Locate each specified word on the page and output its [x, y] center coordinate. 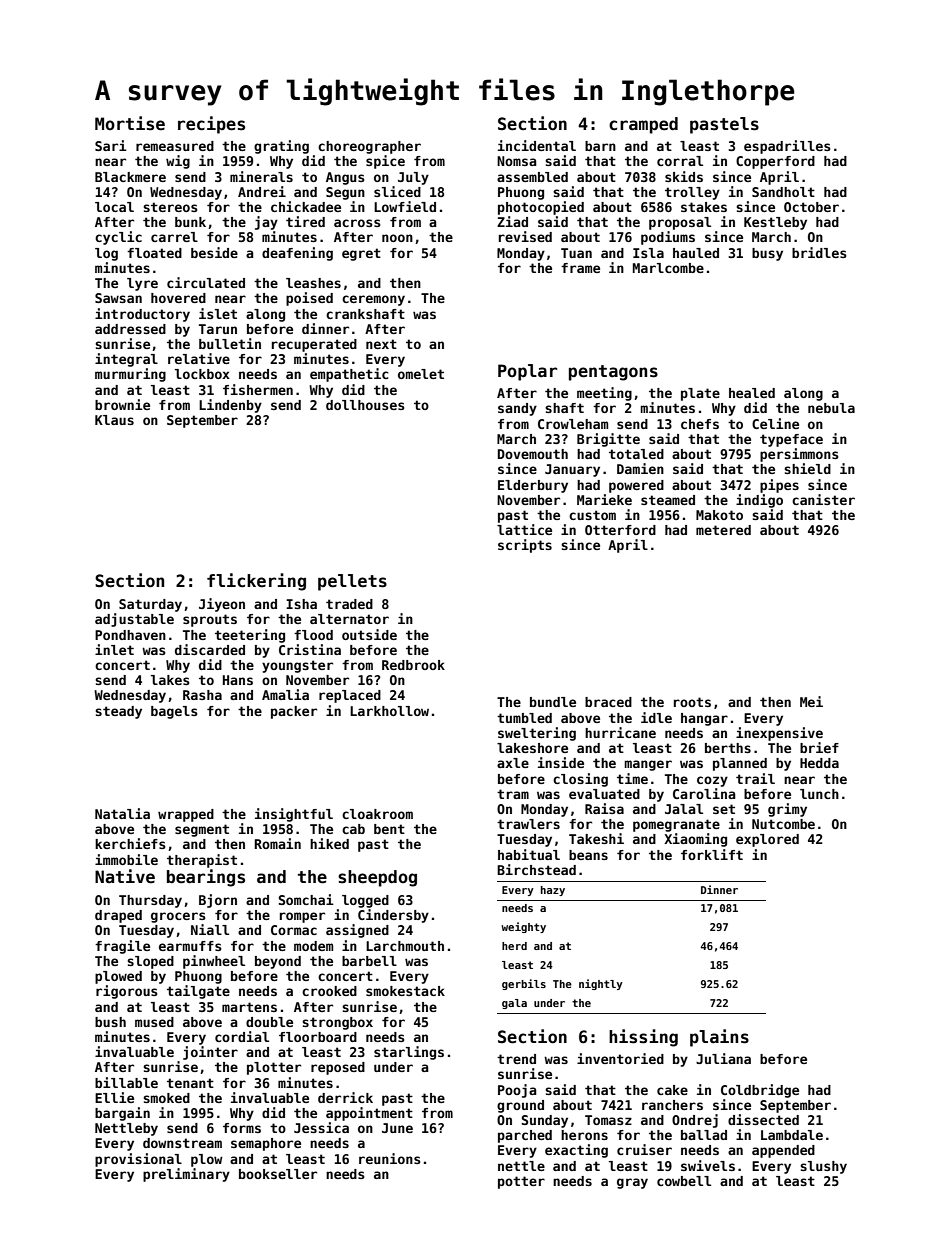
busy [767, 254]
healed [752, 393]
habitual [529, 854]
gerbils [524, 984]
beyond [278, 962]
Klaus [114, 420]
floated [154, 253]
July [413, 178]
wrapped [186, 815]
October [811, 207]
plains [719, 1038]
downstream [182, 1143]
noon [397, 238]
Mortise [130, 123]
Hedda [819, 763]
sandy [517, 409]
